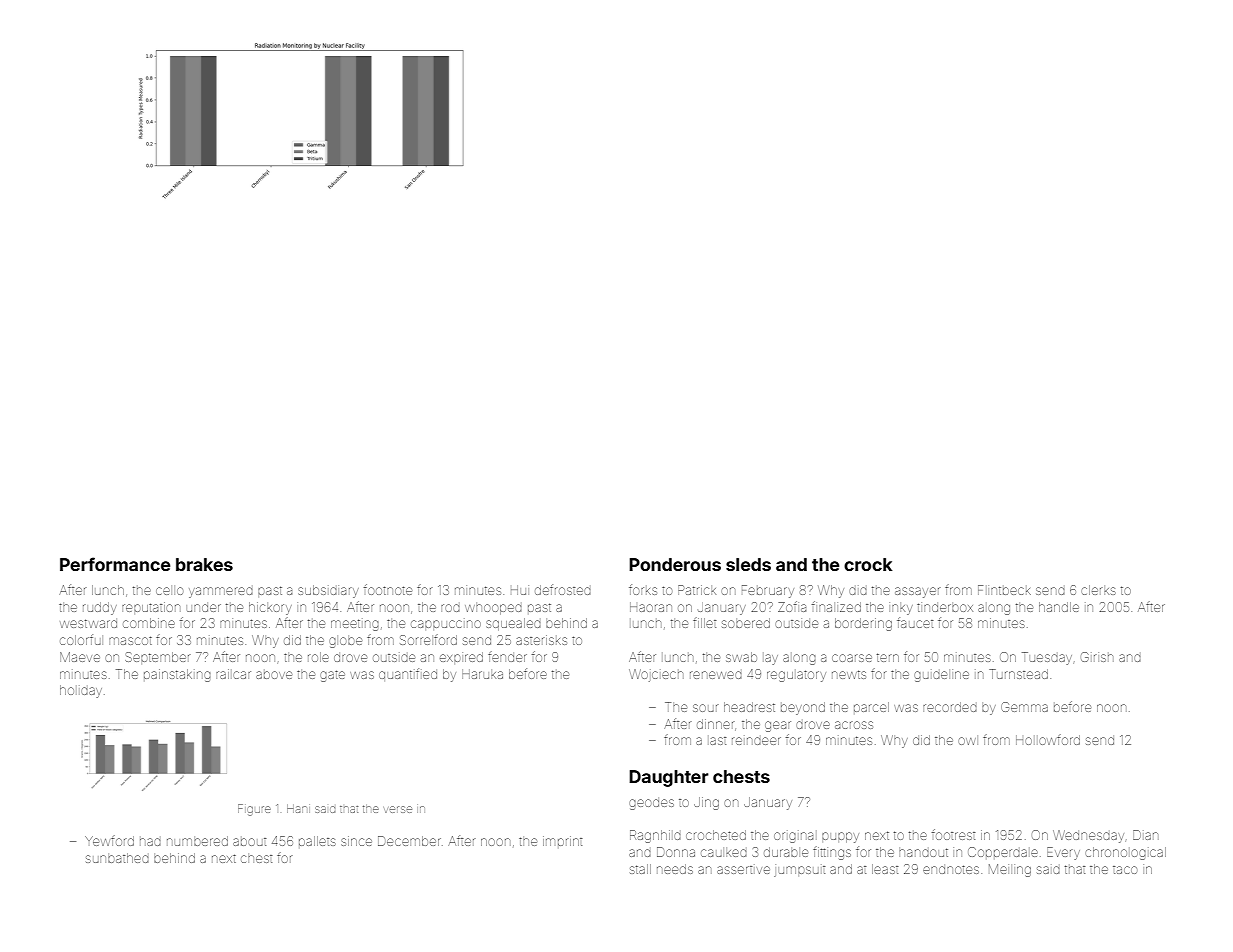 Image resolution: width=1233 pixels, height=952 pixels. Describe the element at coordinates (117, 858) in the screenshot. I see `sunbathed` at that location.
